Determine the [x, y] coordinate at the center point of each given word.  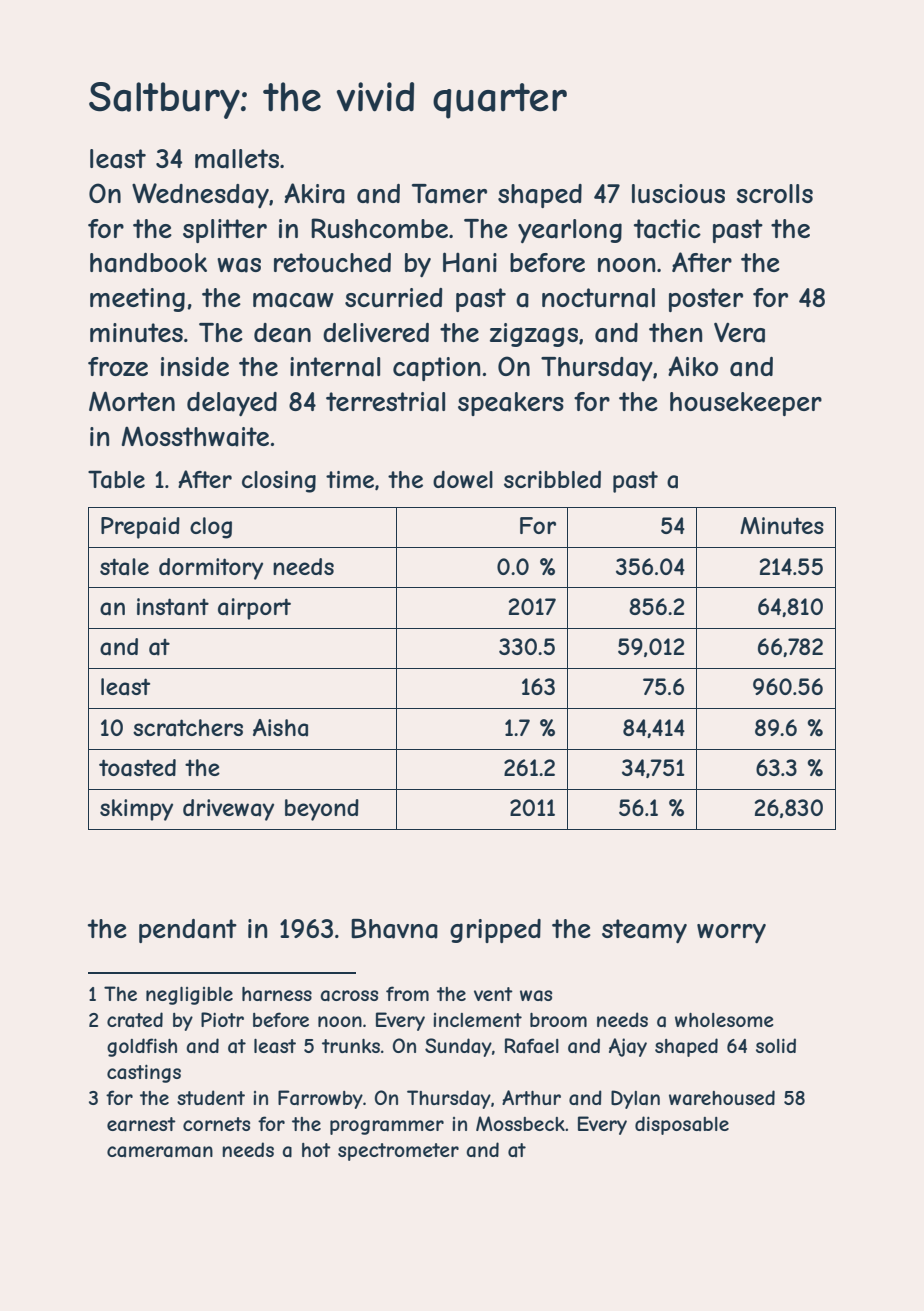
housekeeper [746, 404]
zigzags [534, 335]
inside [195, 366]
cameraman [160, 1152]
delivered [376, 332]
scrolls [774, 193]
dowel [463, 479]
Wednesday [200, 195]
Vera [739, 333]
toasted [137, 768]
